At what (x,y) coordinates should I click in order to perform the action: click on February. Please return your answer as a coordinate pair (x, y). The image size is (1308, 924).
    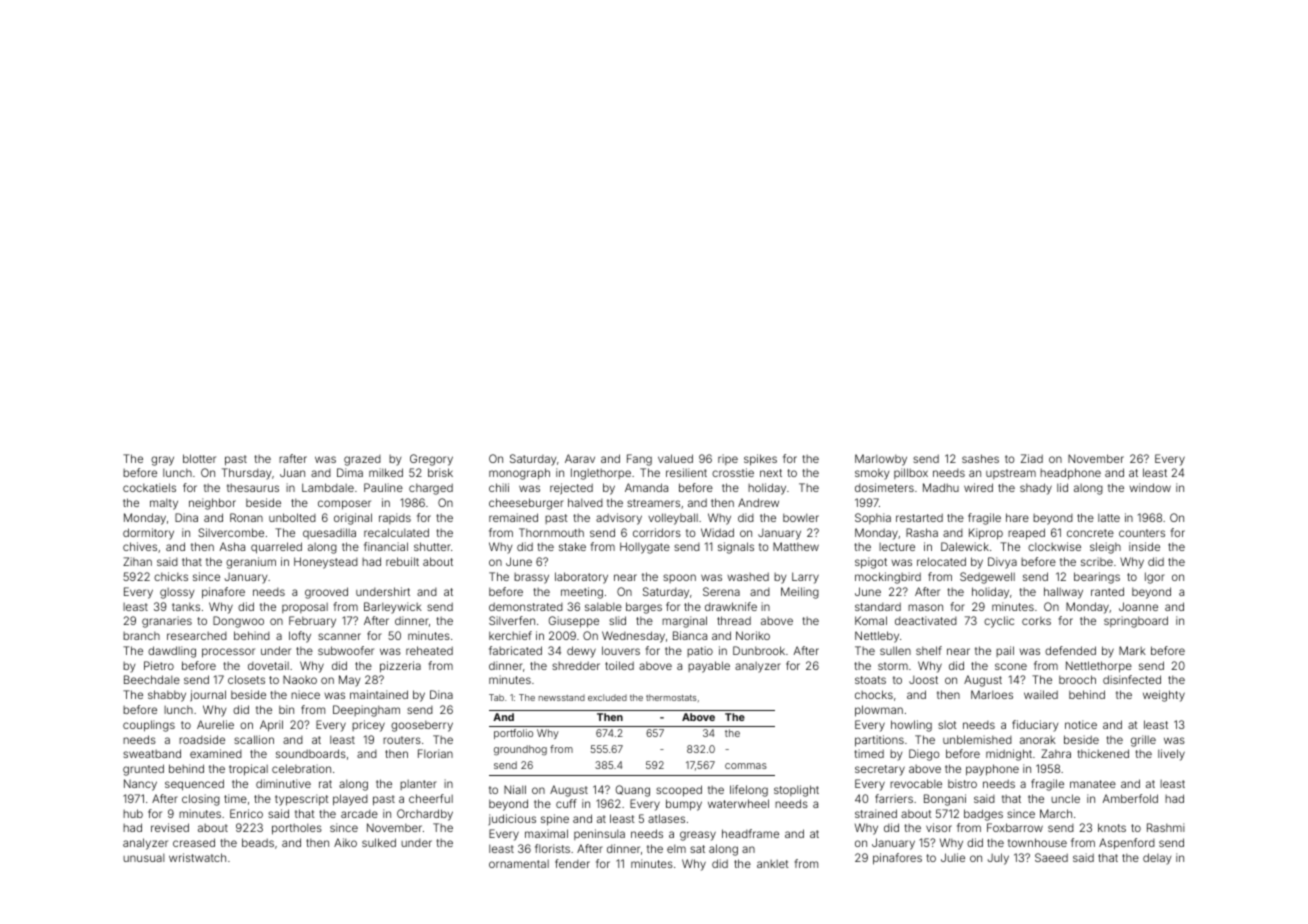
    Looking at the image, I should click on (312, 622).
